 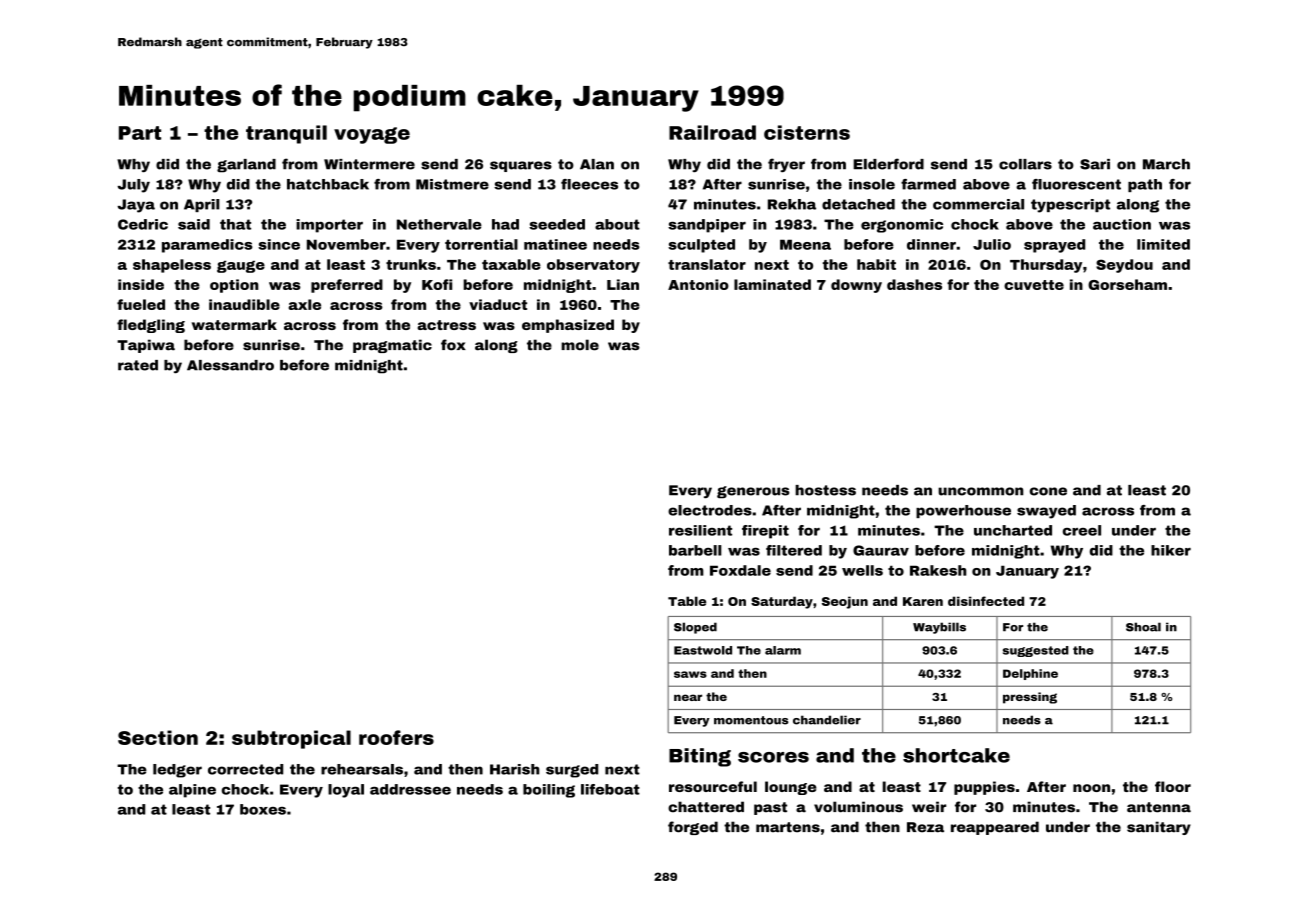 What do you see at coordinates (1048, 491) in the image?
I see `cone` at bounding box center [1048, 491].
